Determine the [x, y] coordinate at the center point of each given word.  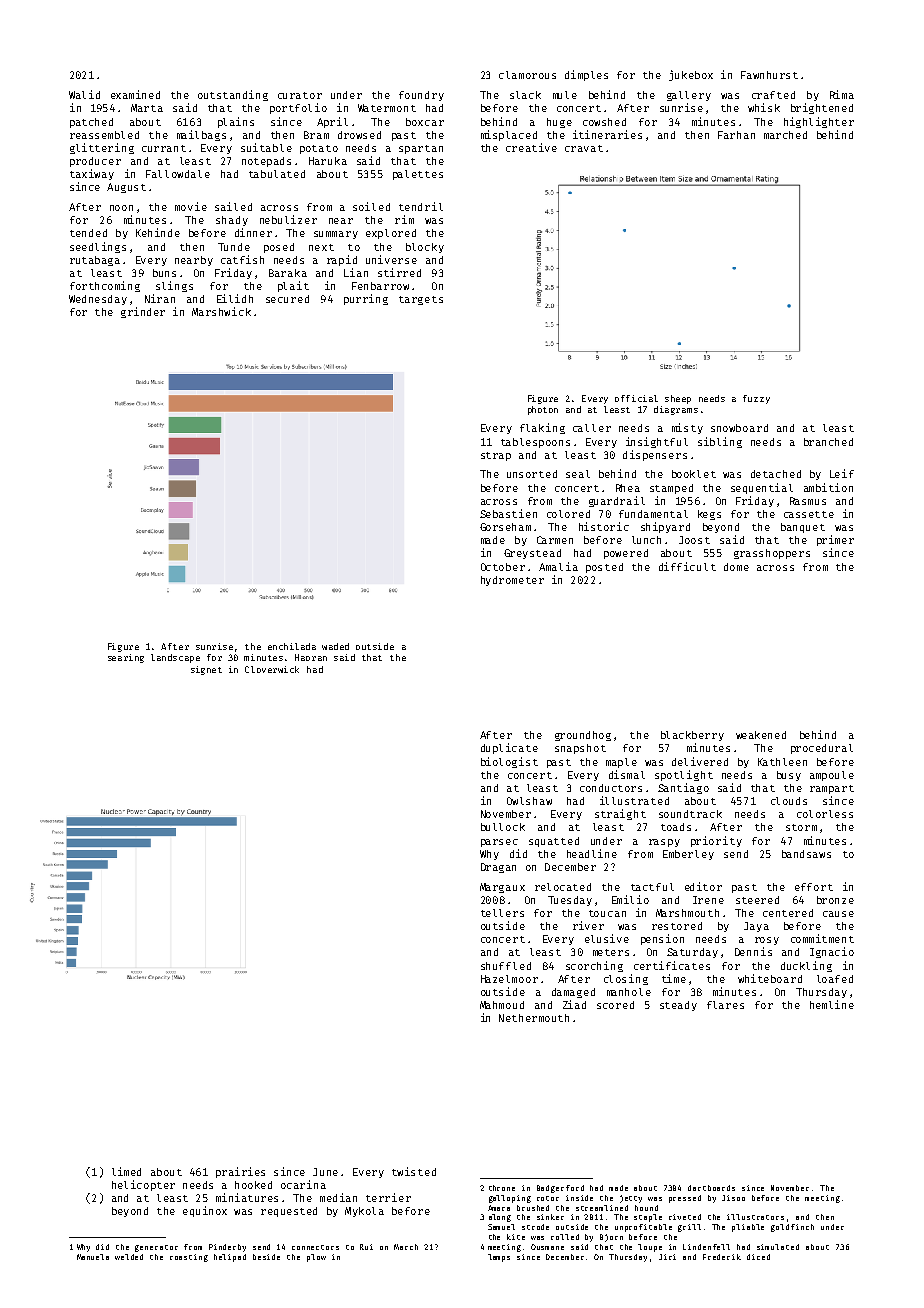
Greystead [532, 554]
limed [126, 1171]
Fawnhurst [769, 75]
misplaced [509, 135]
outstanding [233, 95]
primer [835, 540]
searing [126, 658]
